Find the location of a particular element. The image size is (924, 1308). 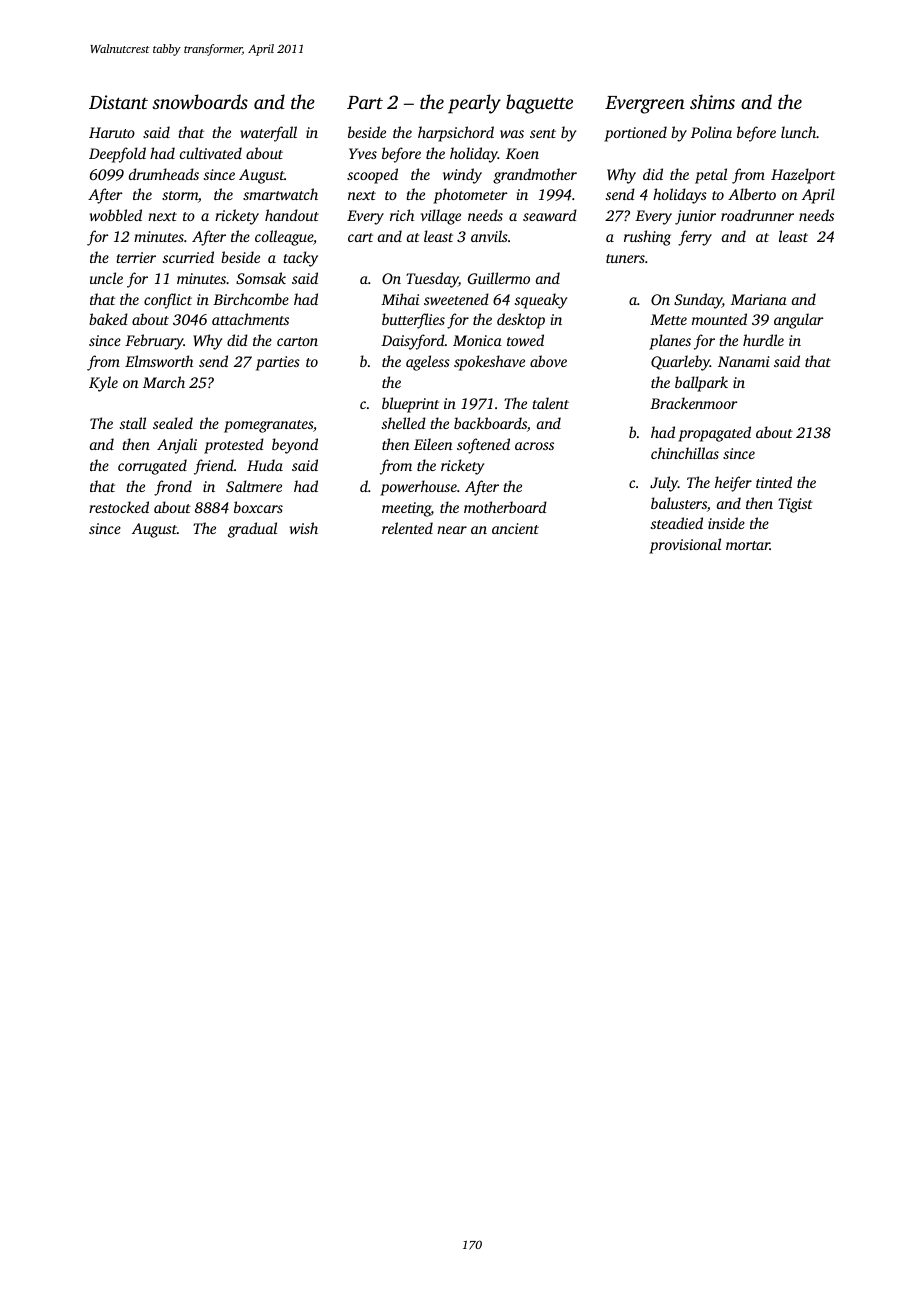

Brackenmoor is located at coordinates (694, 403).
